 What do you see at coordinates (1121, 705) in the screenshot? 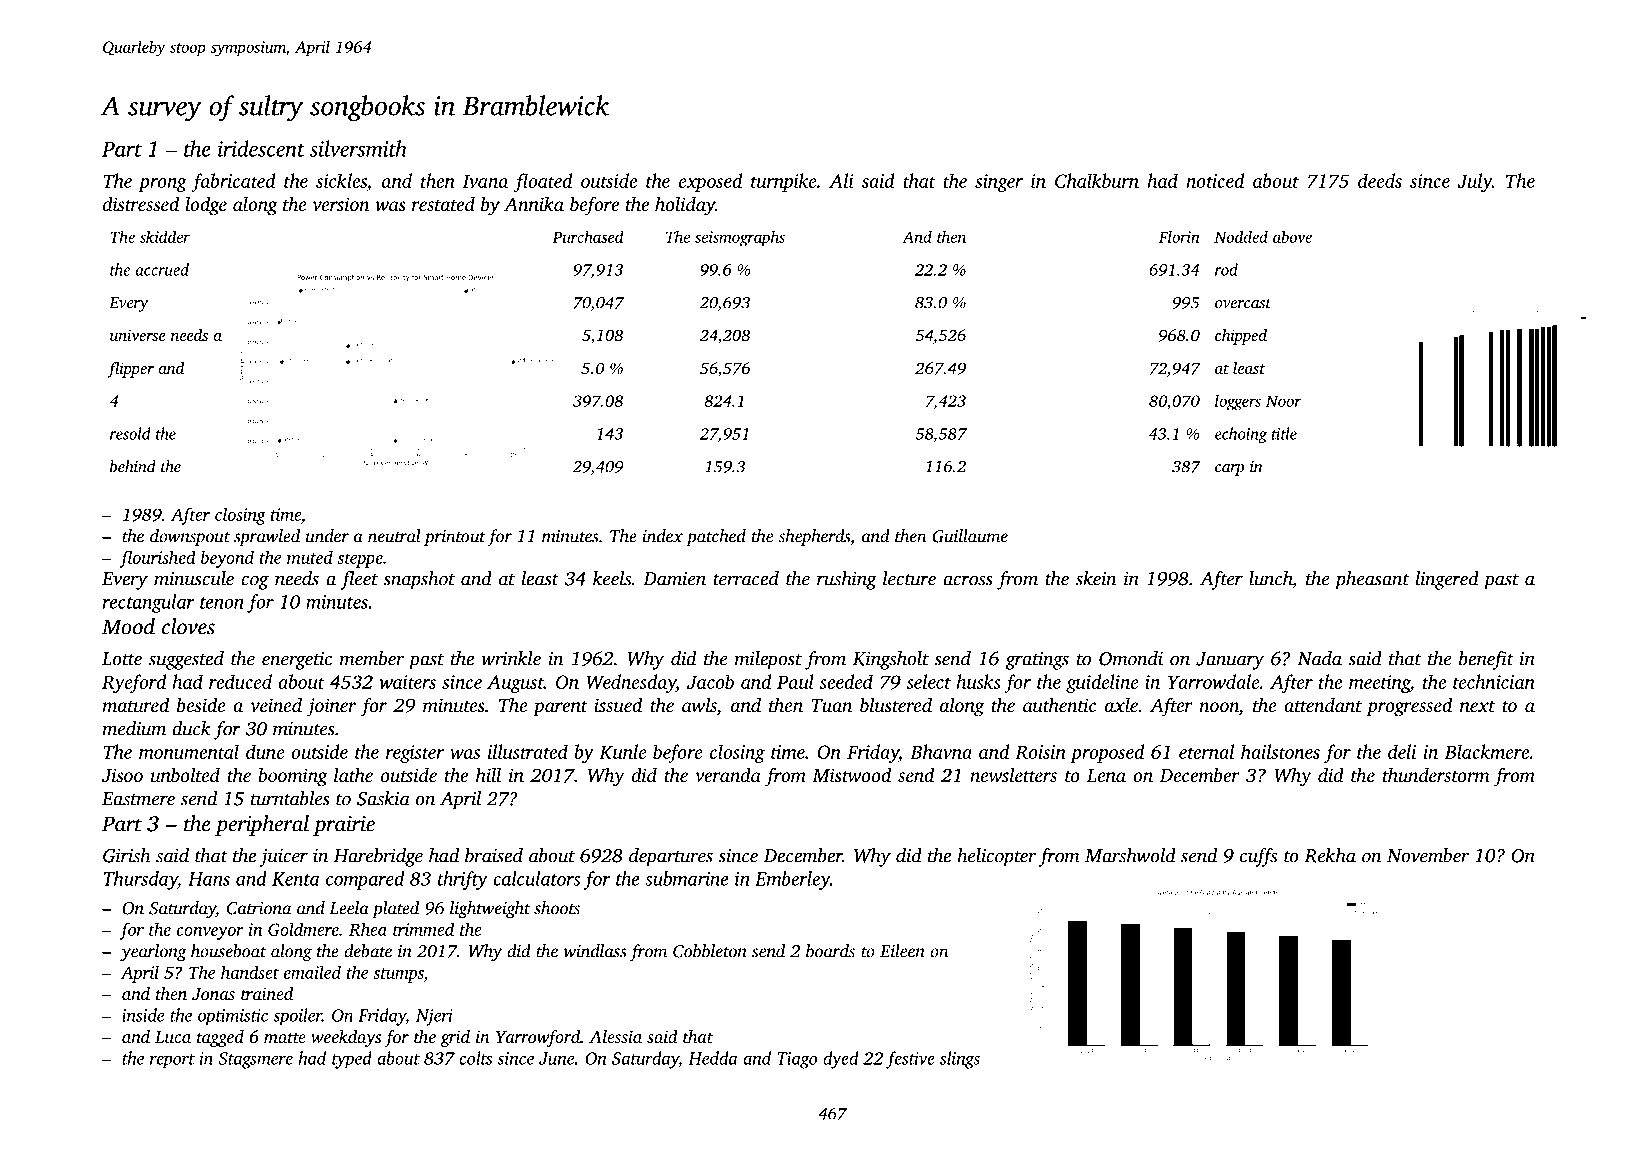
I see `axle` at bounding box center [1121, 705].
